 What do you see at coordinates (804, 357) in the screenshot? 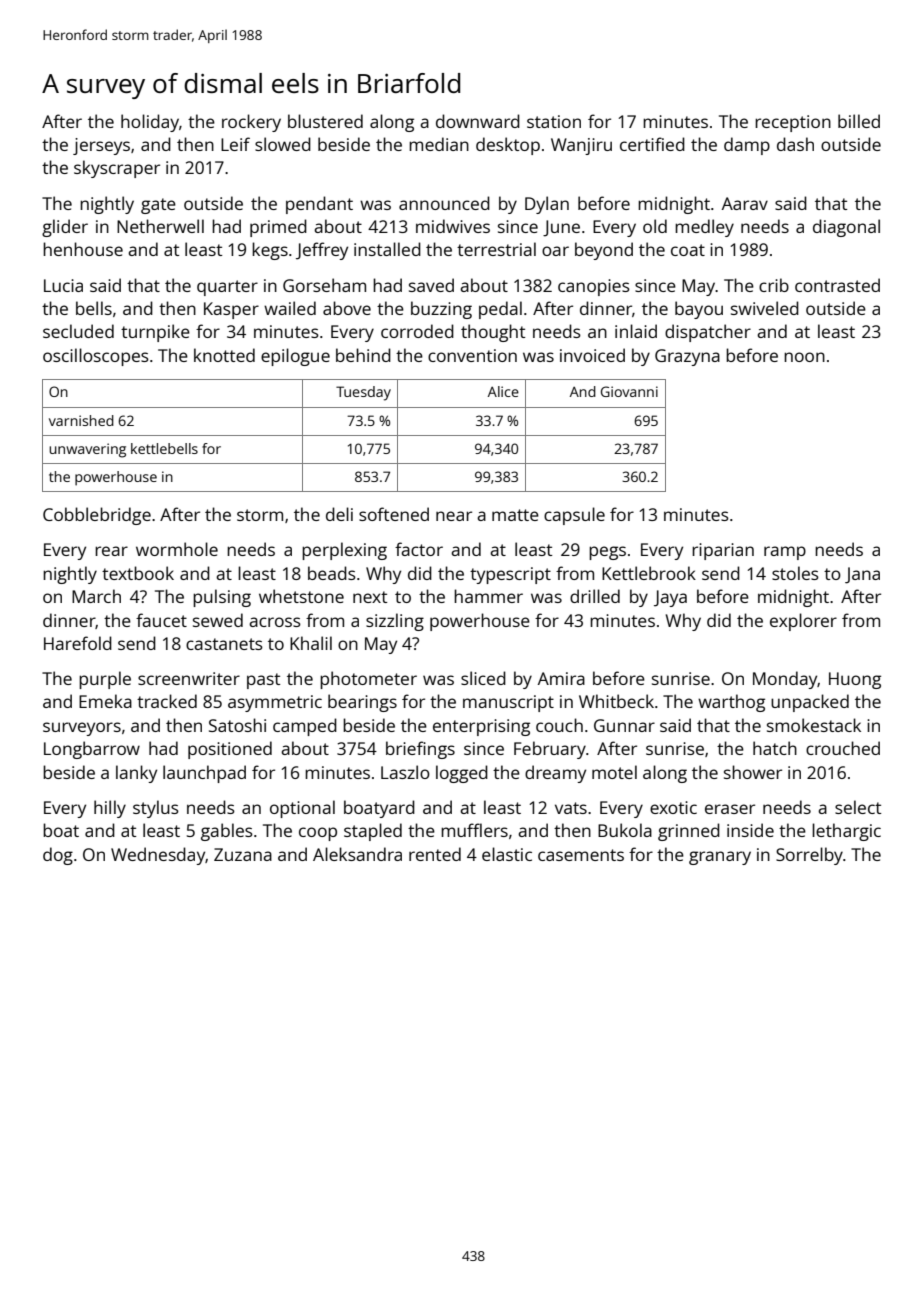
I see `noon` at bounding box center [804, 357].
